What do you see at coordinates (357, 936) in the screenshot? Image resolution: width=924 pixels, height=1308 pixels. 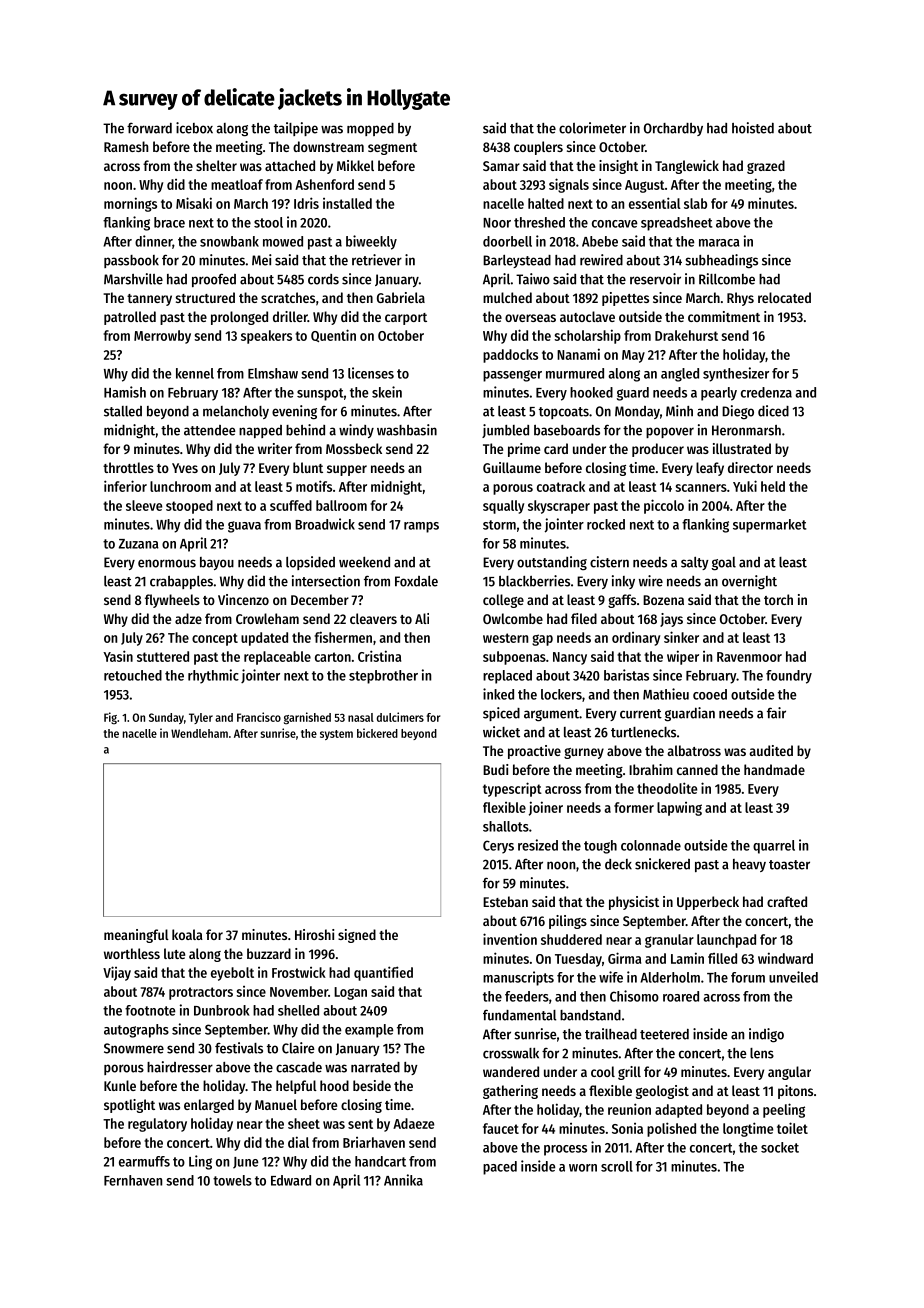 I see `signed` at bounding box center [357, 936].
